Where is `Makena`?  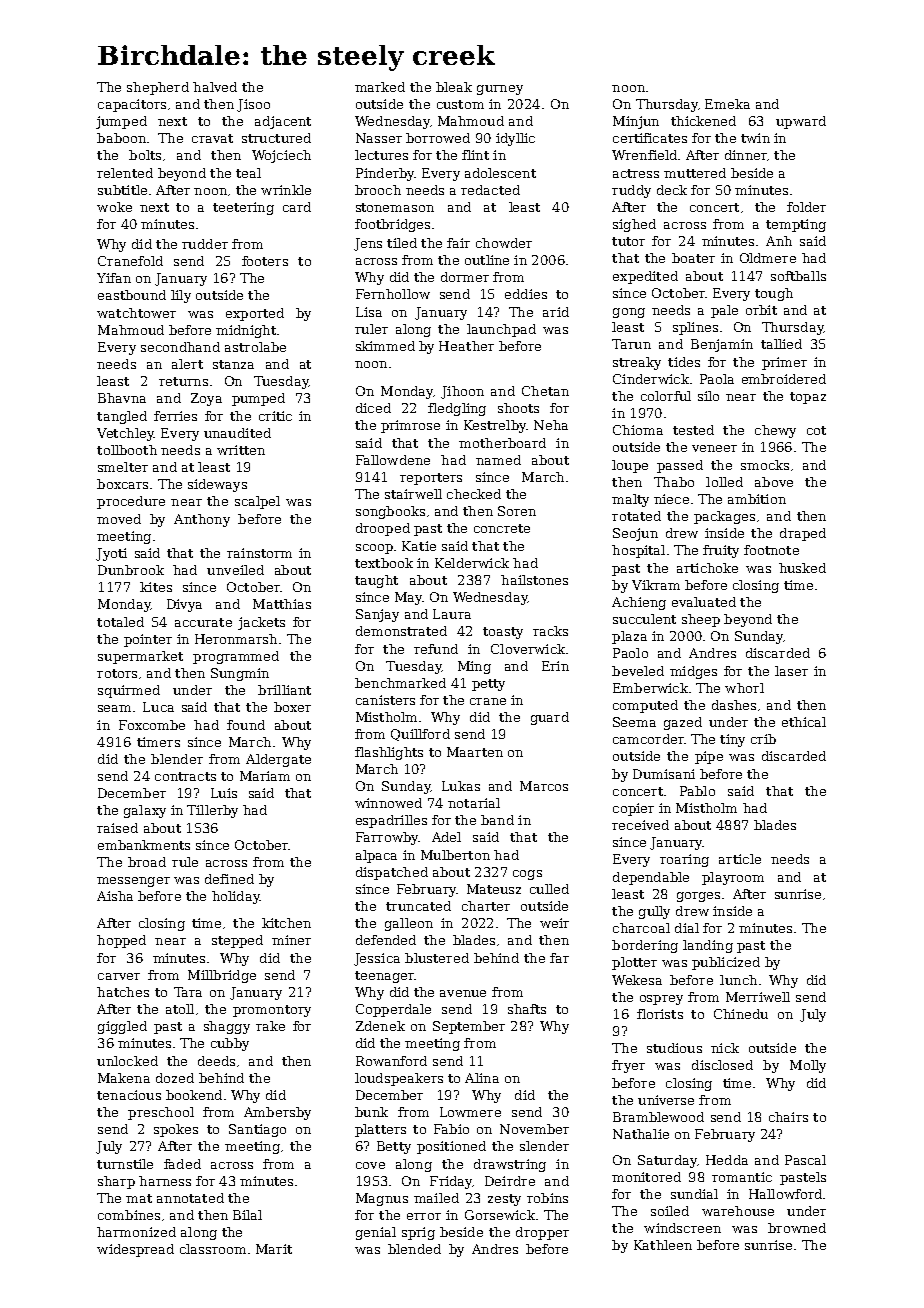 Makena is located at coordinates (124, 1078).
